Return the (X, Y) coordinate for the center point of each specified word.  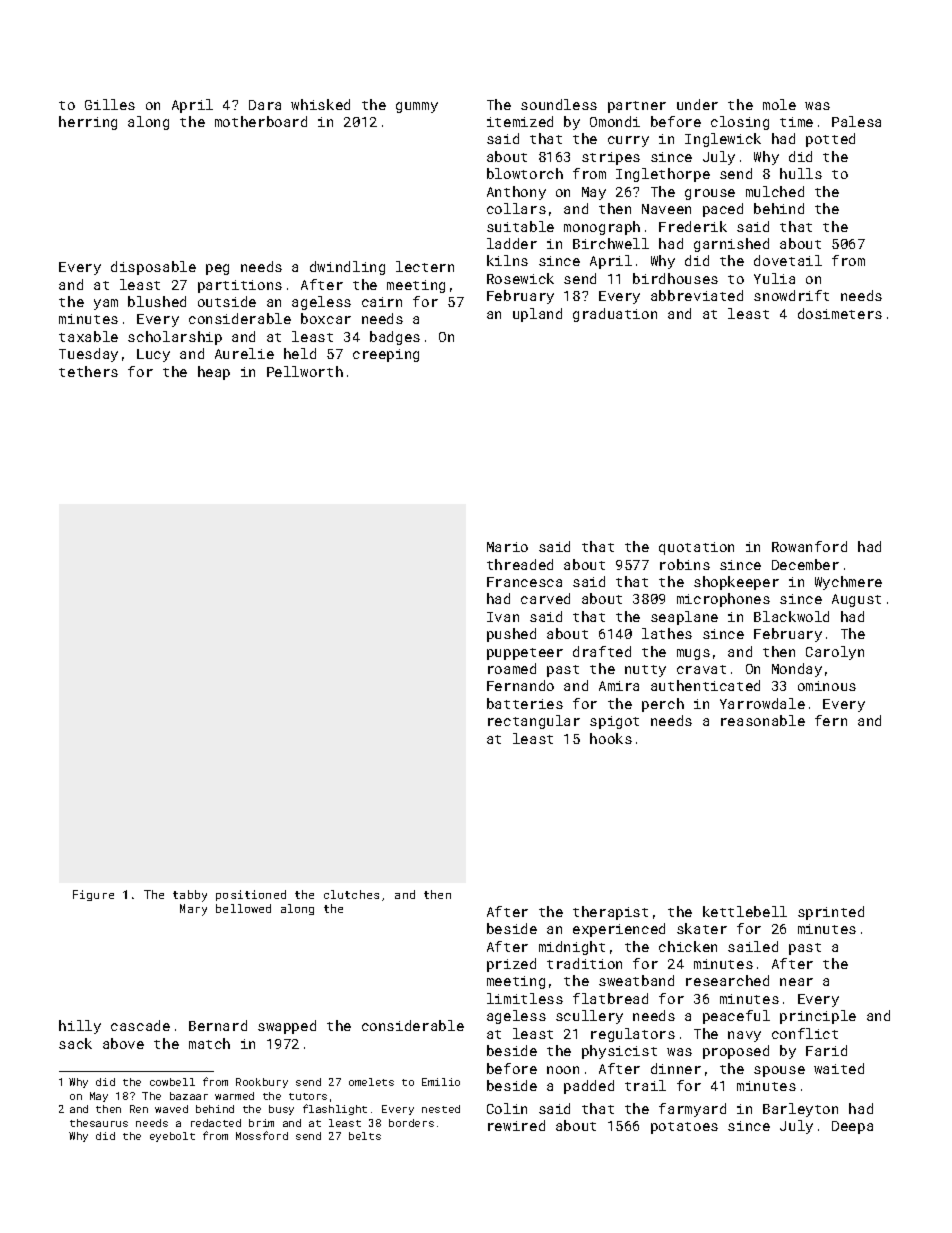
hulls (801, 173)
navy (744, 1036)
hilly (80, 1027)
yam (106, 304)
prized (511, 965)
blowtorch (525, 173)
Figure (93, 895)
